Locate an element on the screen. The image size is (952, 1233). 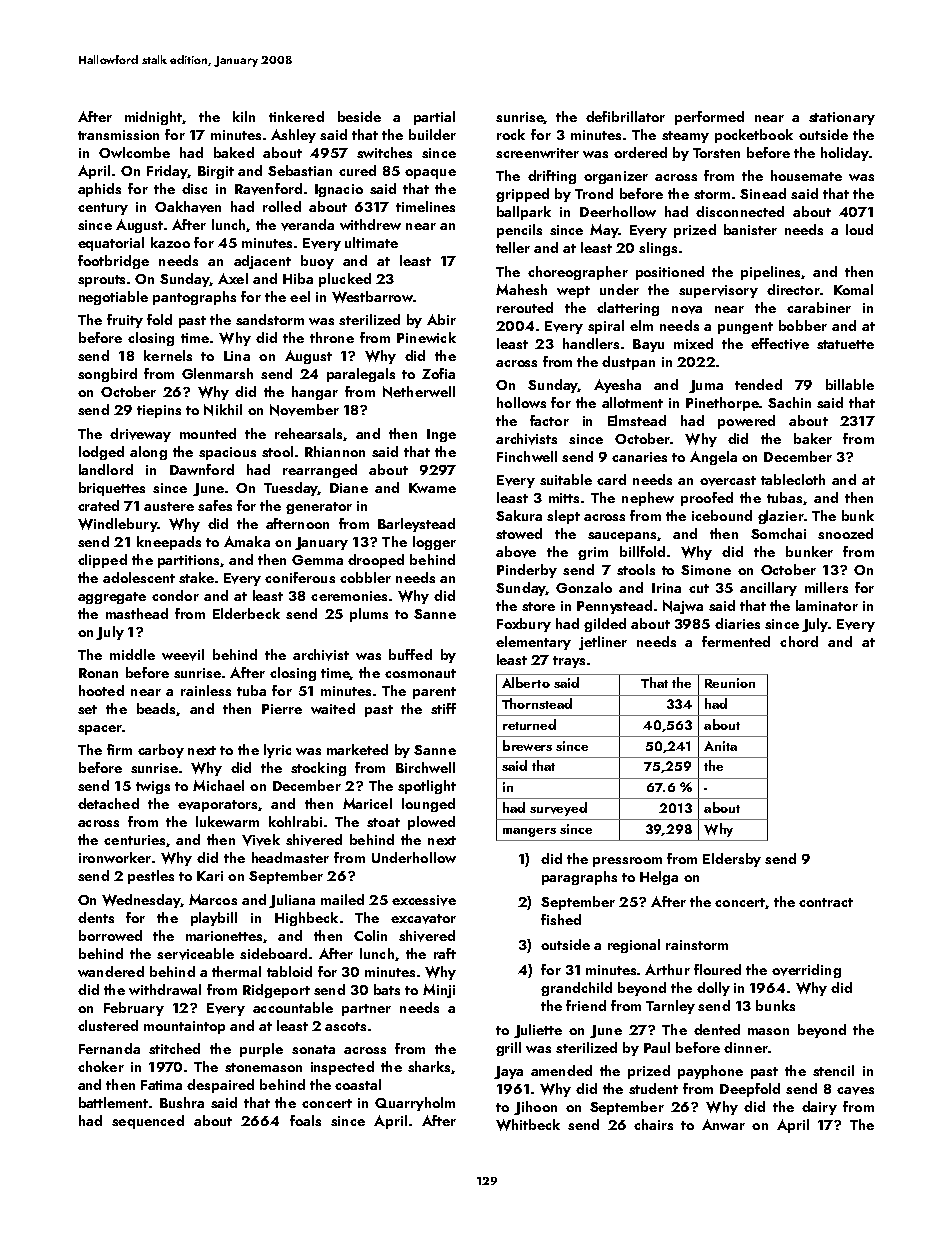
Anita is located at coordinates (720, 746).
